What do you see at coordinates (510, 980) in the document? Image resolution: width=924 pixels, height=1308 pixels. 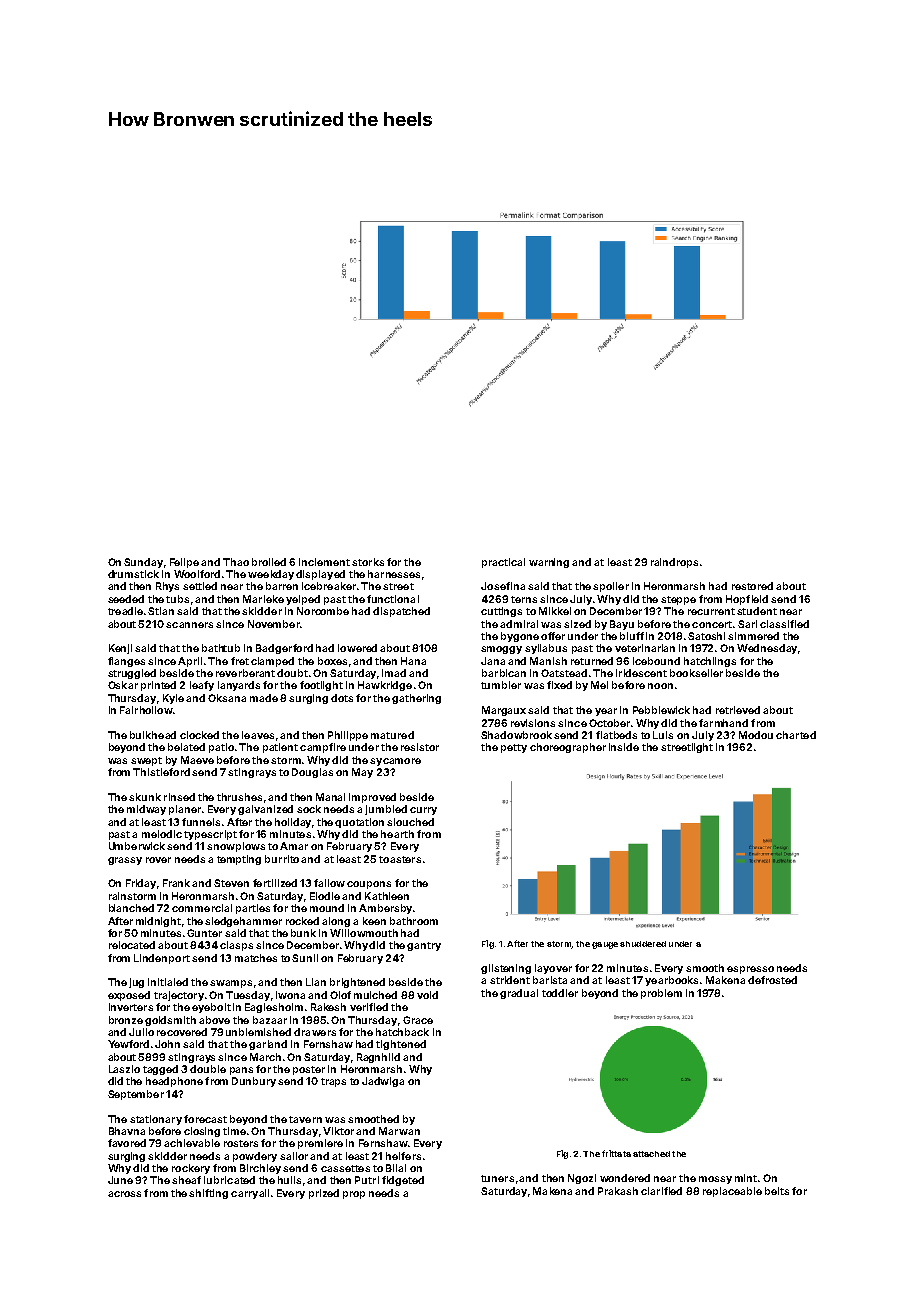 I see `strident` at bounding box center [510, 980].
